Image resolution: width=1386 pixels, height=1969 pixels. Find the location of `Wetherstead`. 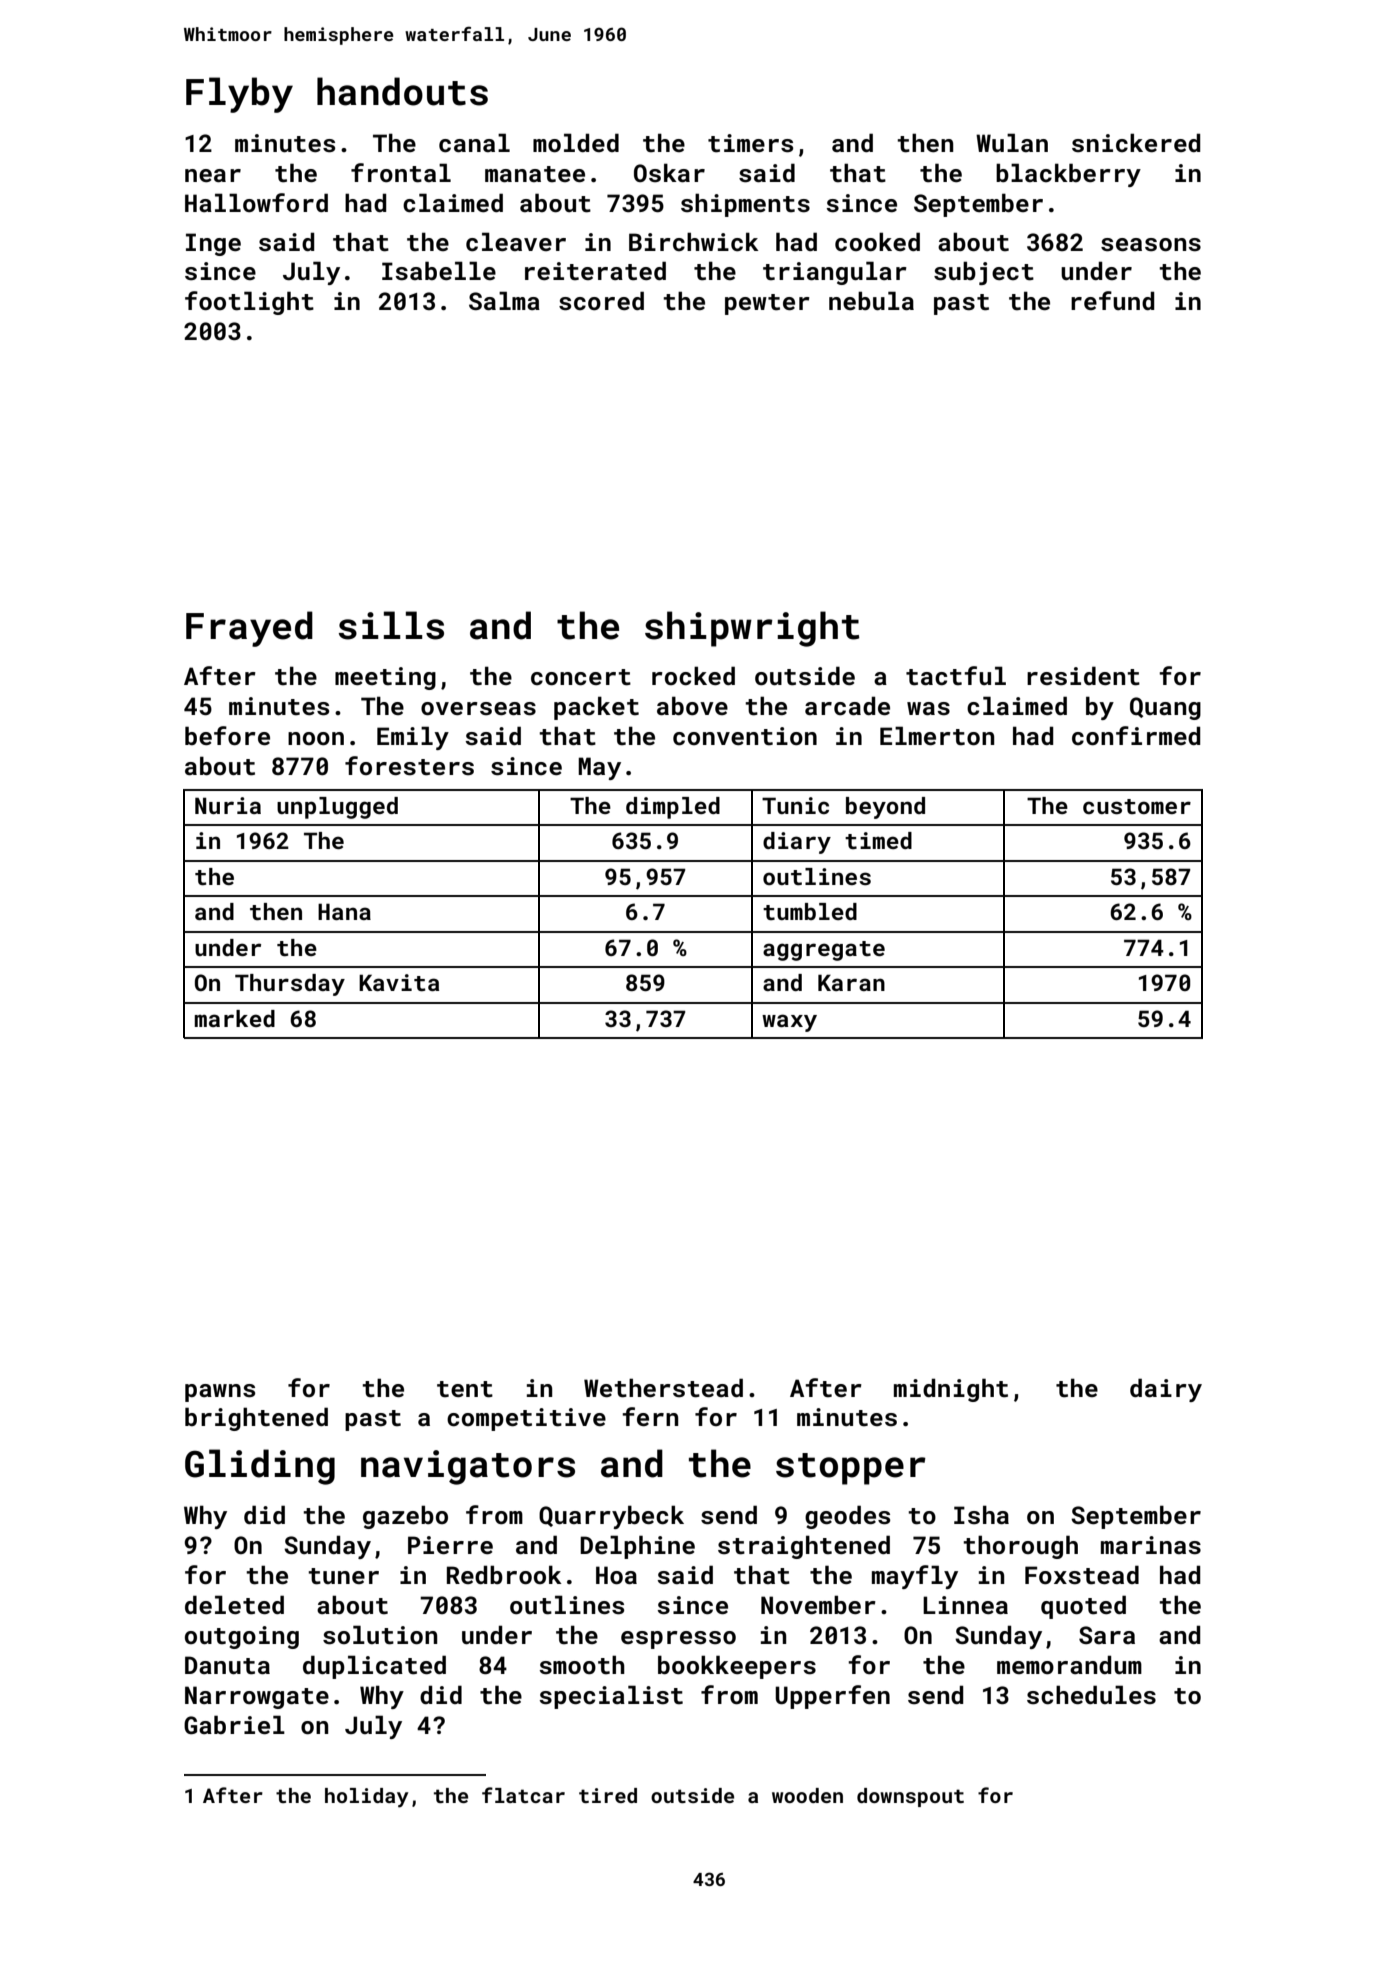

Wetherstead is located at coordinates (663, 1388).
